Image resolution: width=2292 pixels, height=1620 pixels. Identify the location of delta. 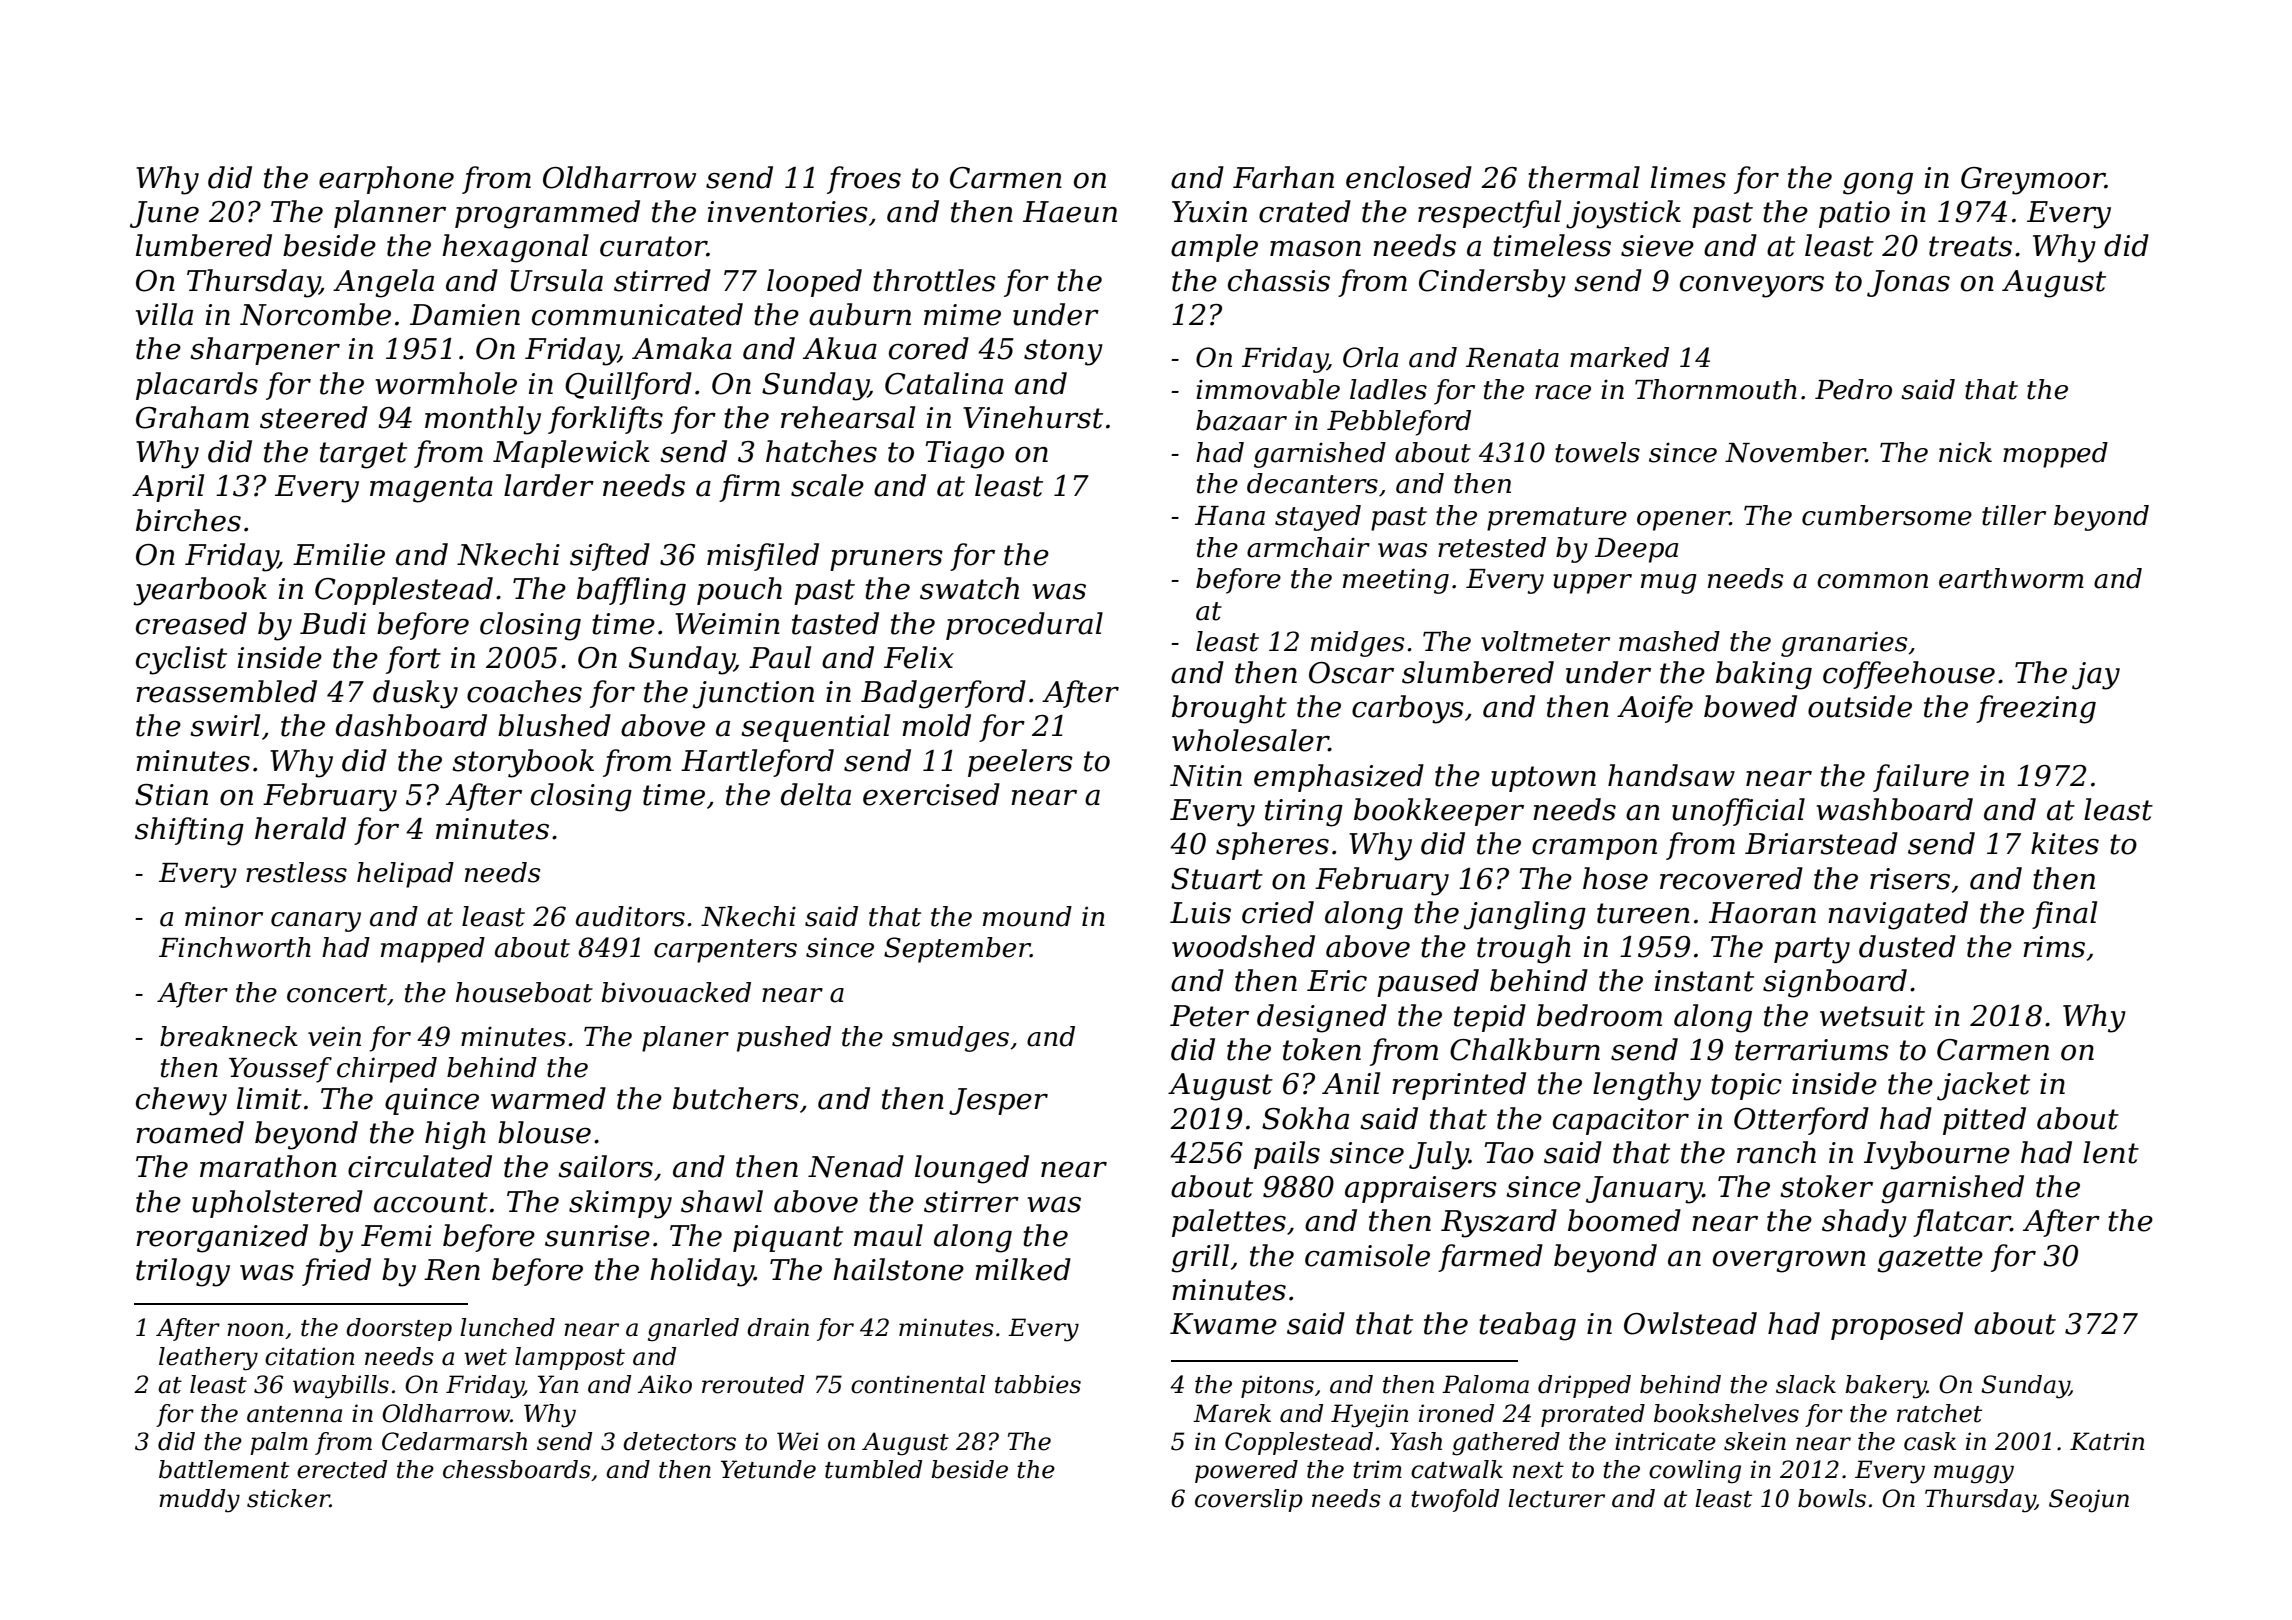
(816, 794).
